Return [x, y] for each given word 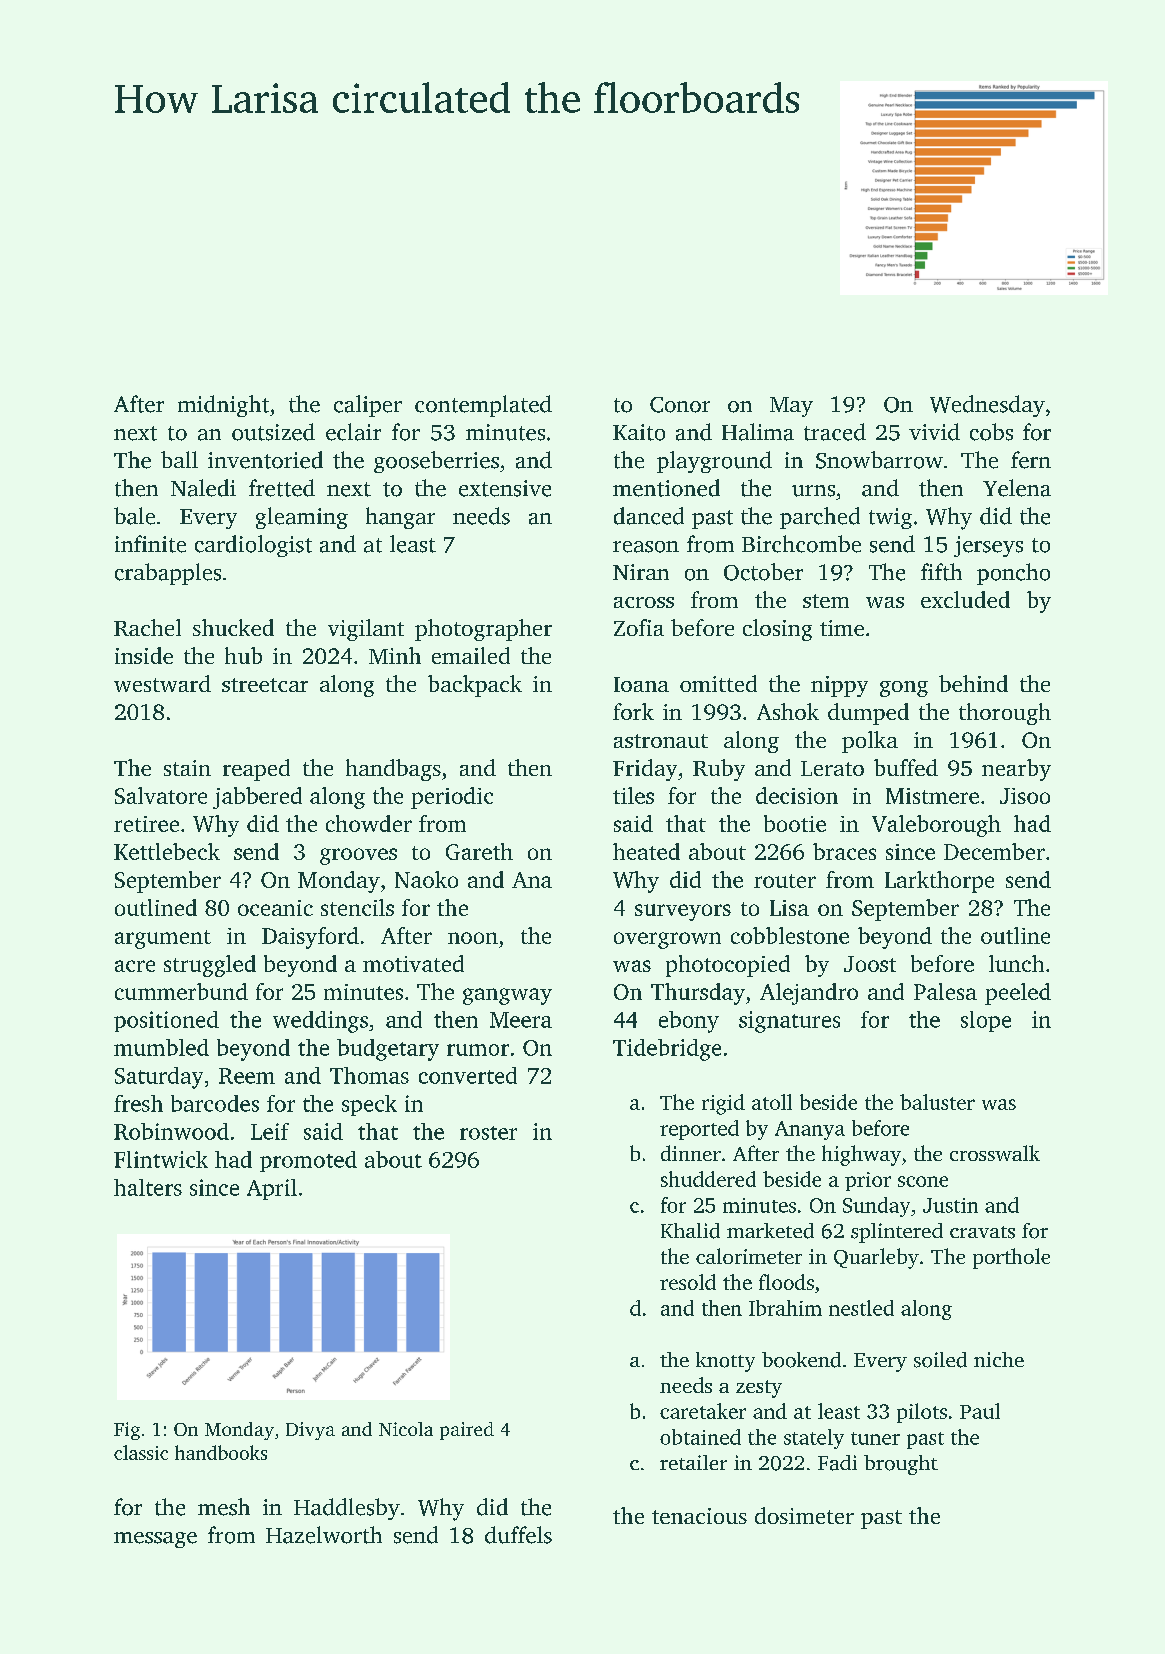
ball [179, 459]
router [785, 881]
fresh [138, 1103]
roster [488, 1133]
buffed [906, 767]
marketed [770, 1231]
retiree [146, 824]
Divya [310, 1431]
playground [714, 462]
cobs [991, 432]
